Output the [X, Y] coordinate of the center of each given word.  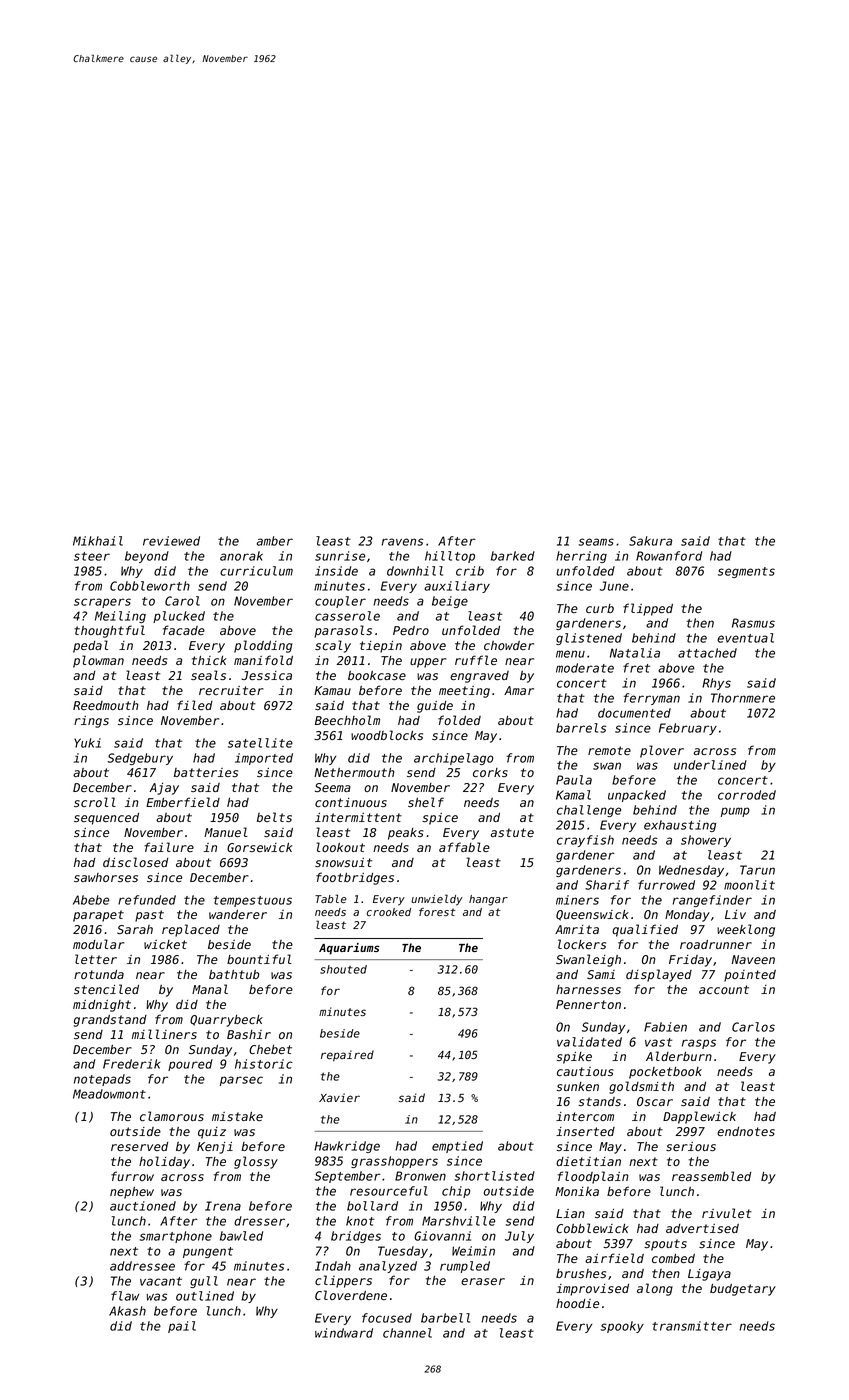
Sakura [650, 541]
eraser [483, 1281]
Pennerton [588, 1004]
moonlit [749, 885]
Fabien [665, 1027]
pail [182, 1327]
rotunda [99, 974]
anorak [241, 556]
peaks [406, 834]
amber [275, 541]
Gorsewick [259, 847]
